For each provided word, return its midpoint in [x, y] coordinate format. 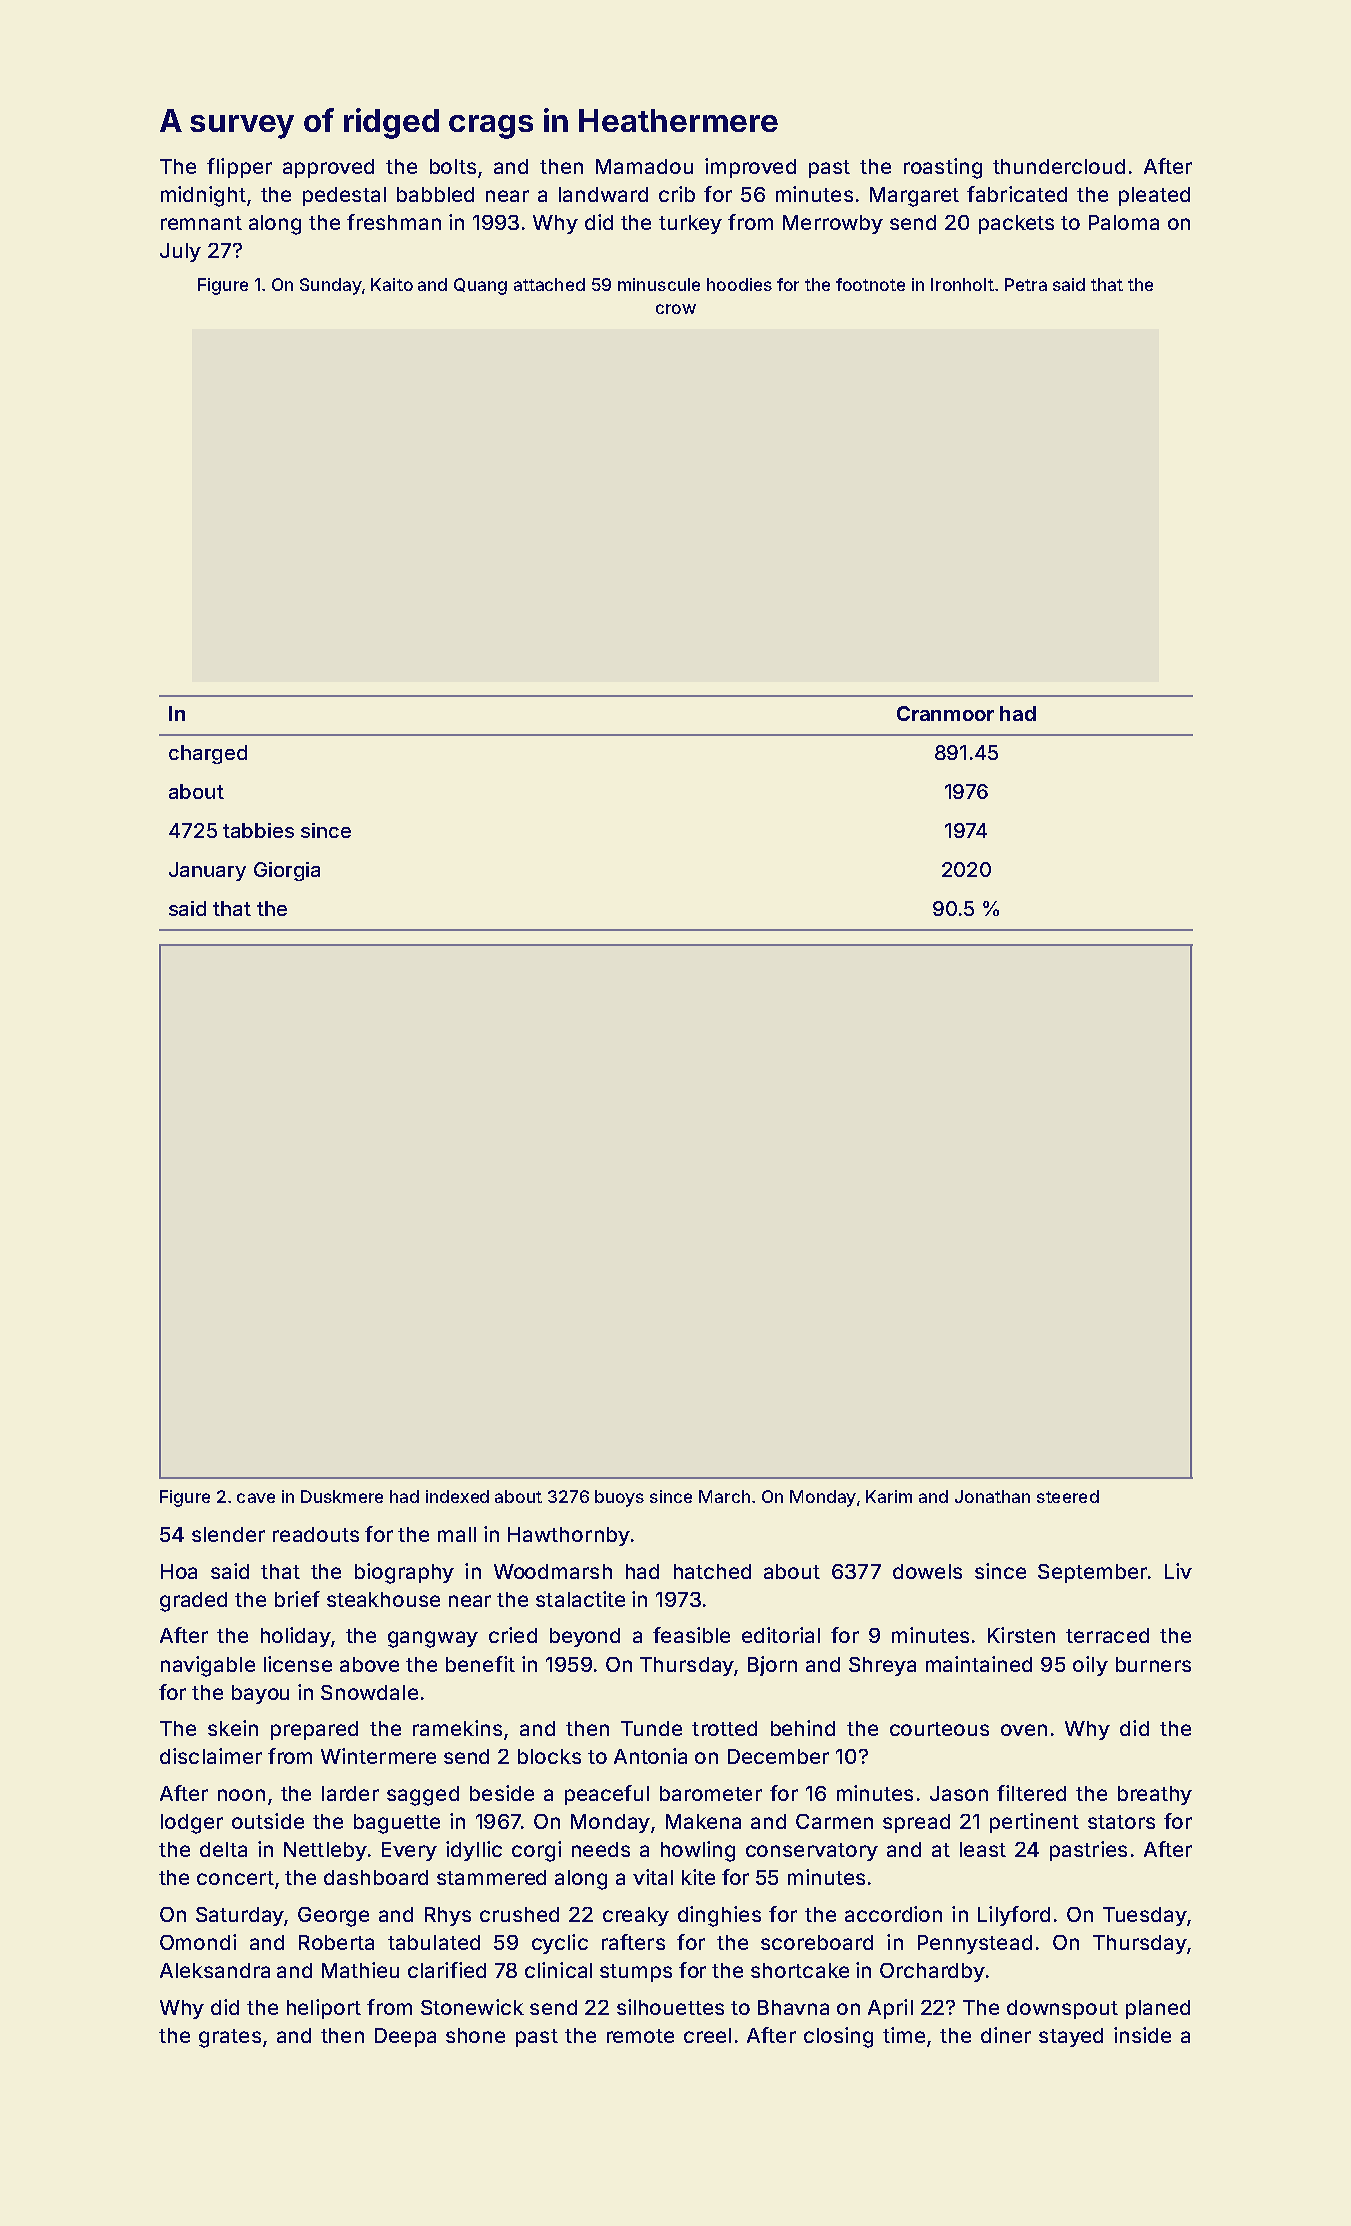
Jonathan [992, 1496]
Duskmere [342, 1496]
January [207, 871]
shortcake [800, 1970]
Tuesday [1145, 1916]
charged [208, 754]
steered [1068, 1496]
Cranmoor [945, 713]
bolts [453, 166]
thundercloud [1059, 166]
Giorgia [287, 871]
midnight [203, 196]
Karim [889, 1496]
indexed [457, 1496]
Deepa [405, 2037]
